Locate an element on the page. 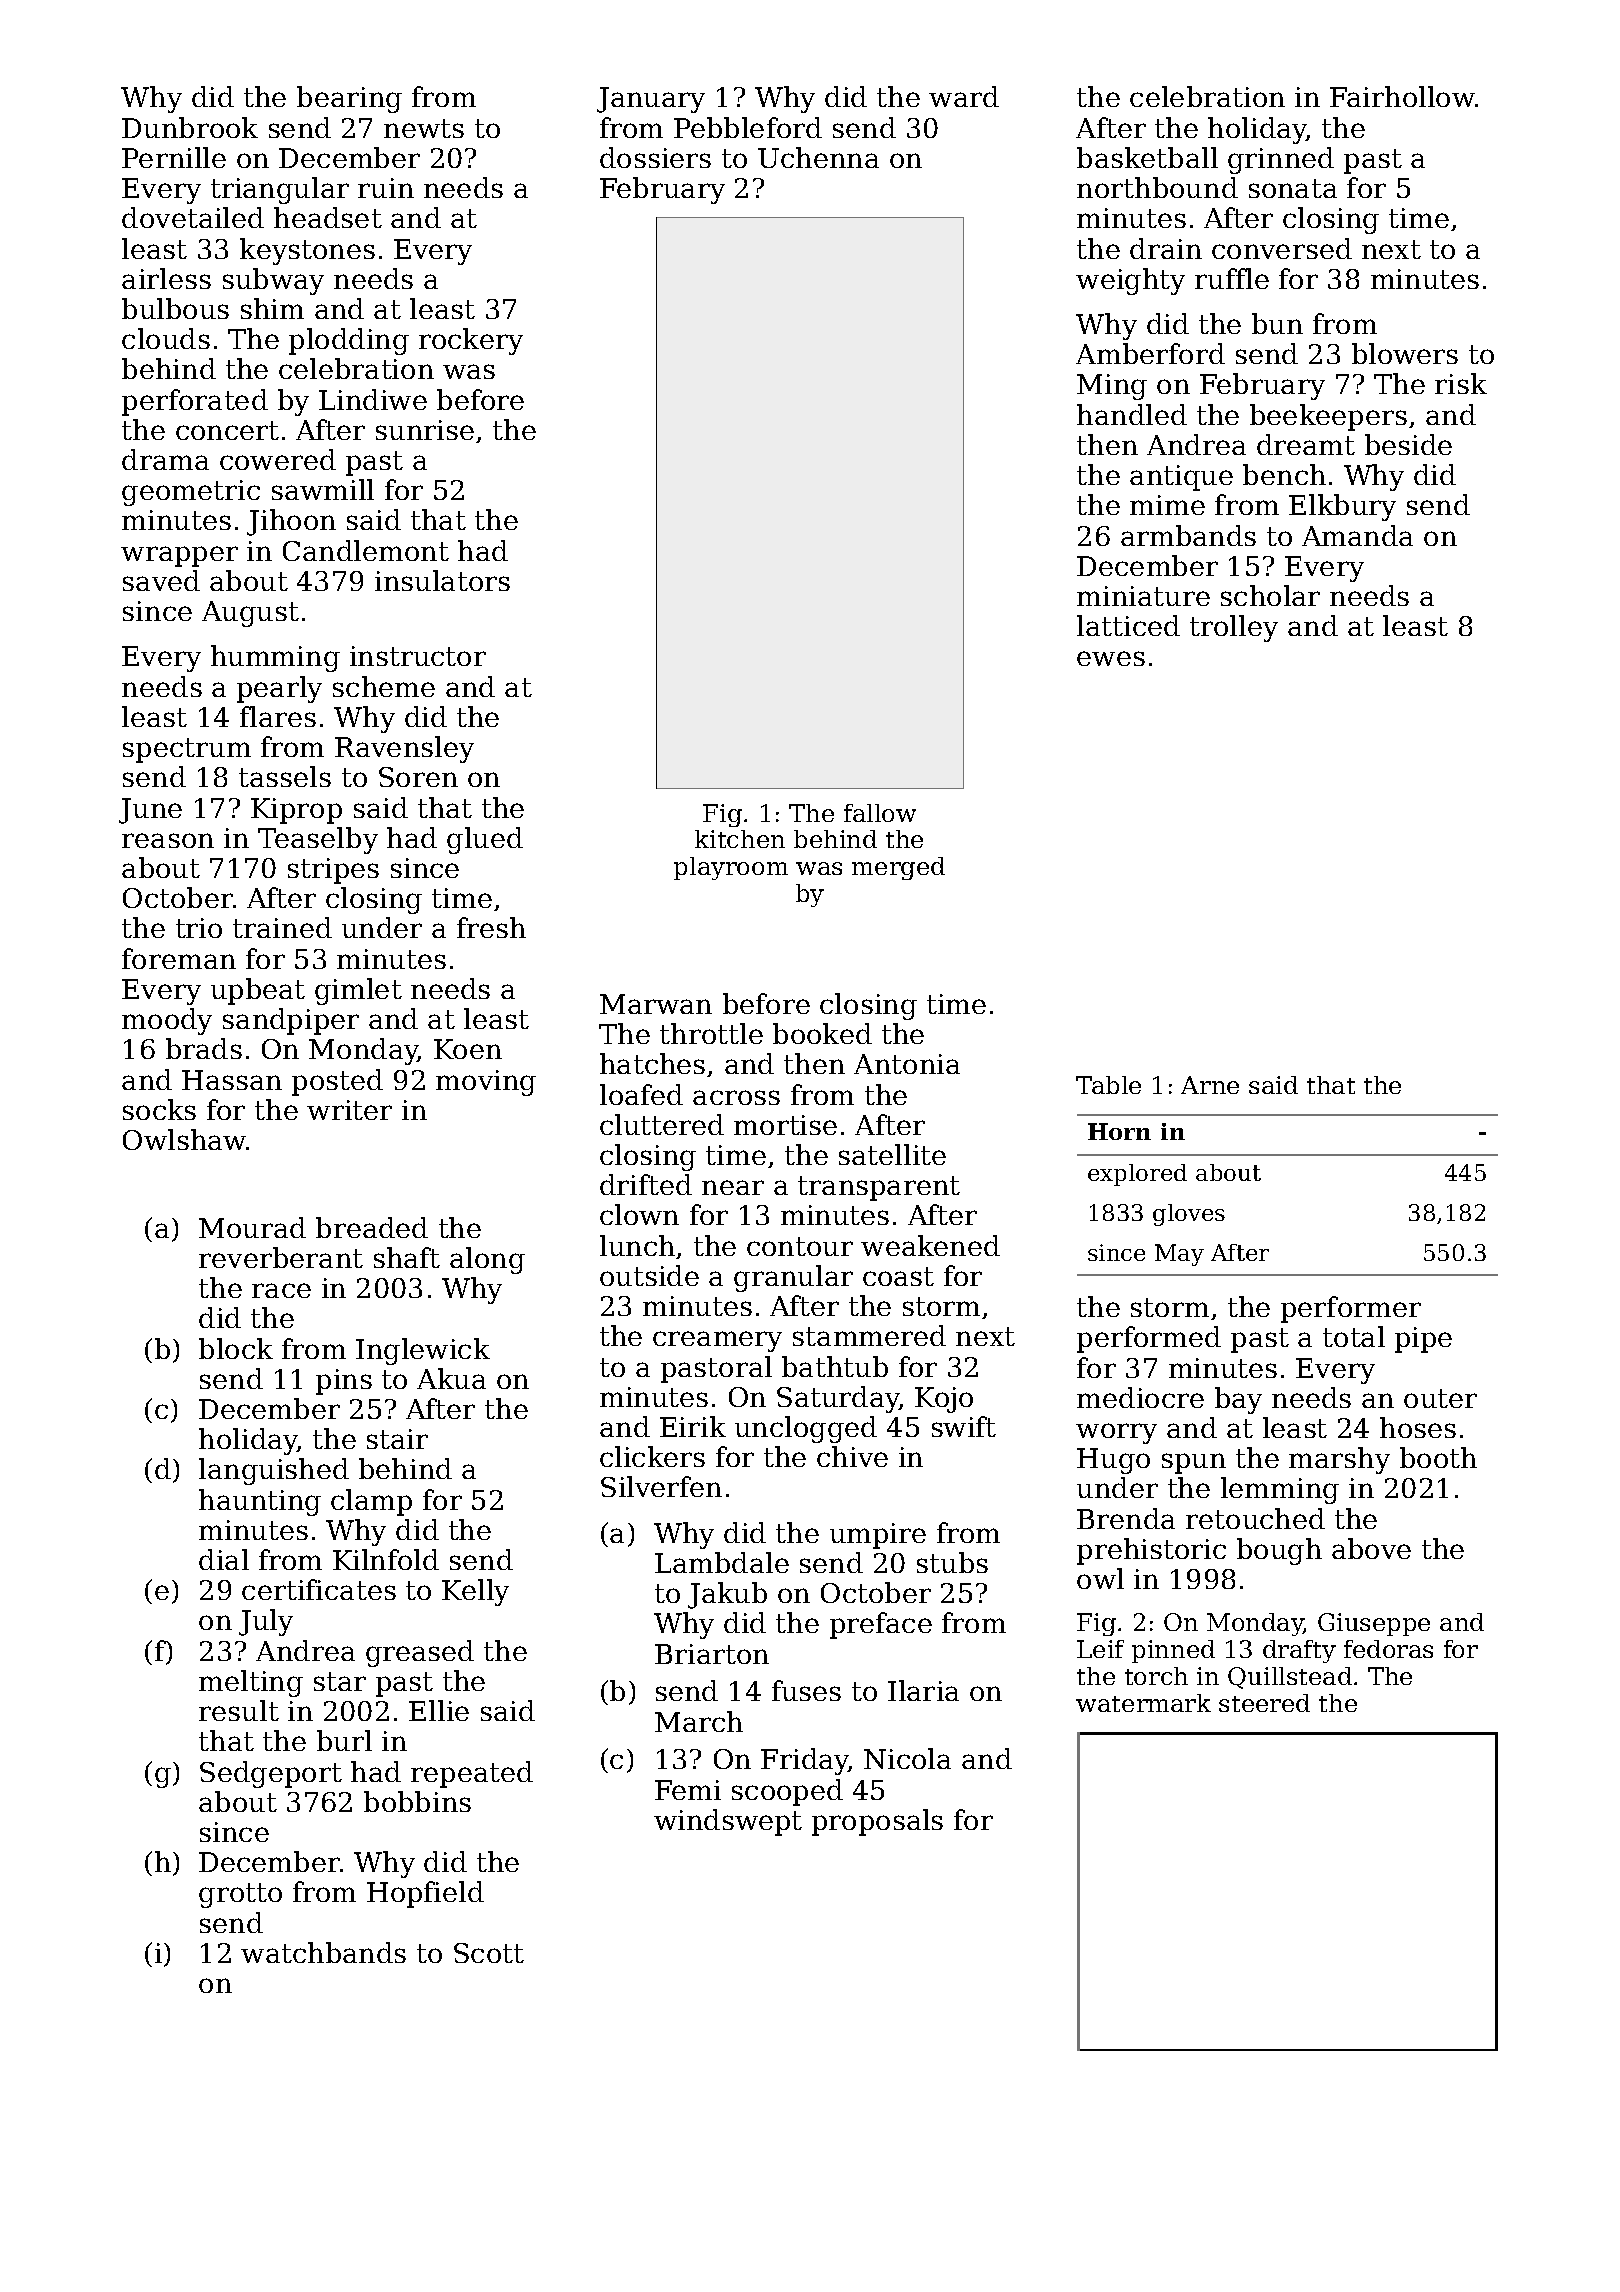  bearing is located at coordinates (349, 99).
